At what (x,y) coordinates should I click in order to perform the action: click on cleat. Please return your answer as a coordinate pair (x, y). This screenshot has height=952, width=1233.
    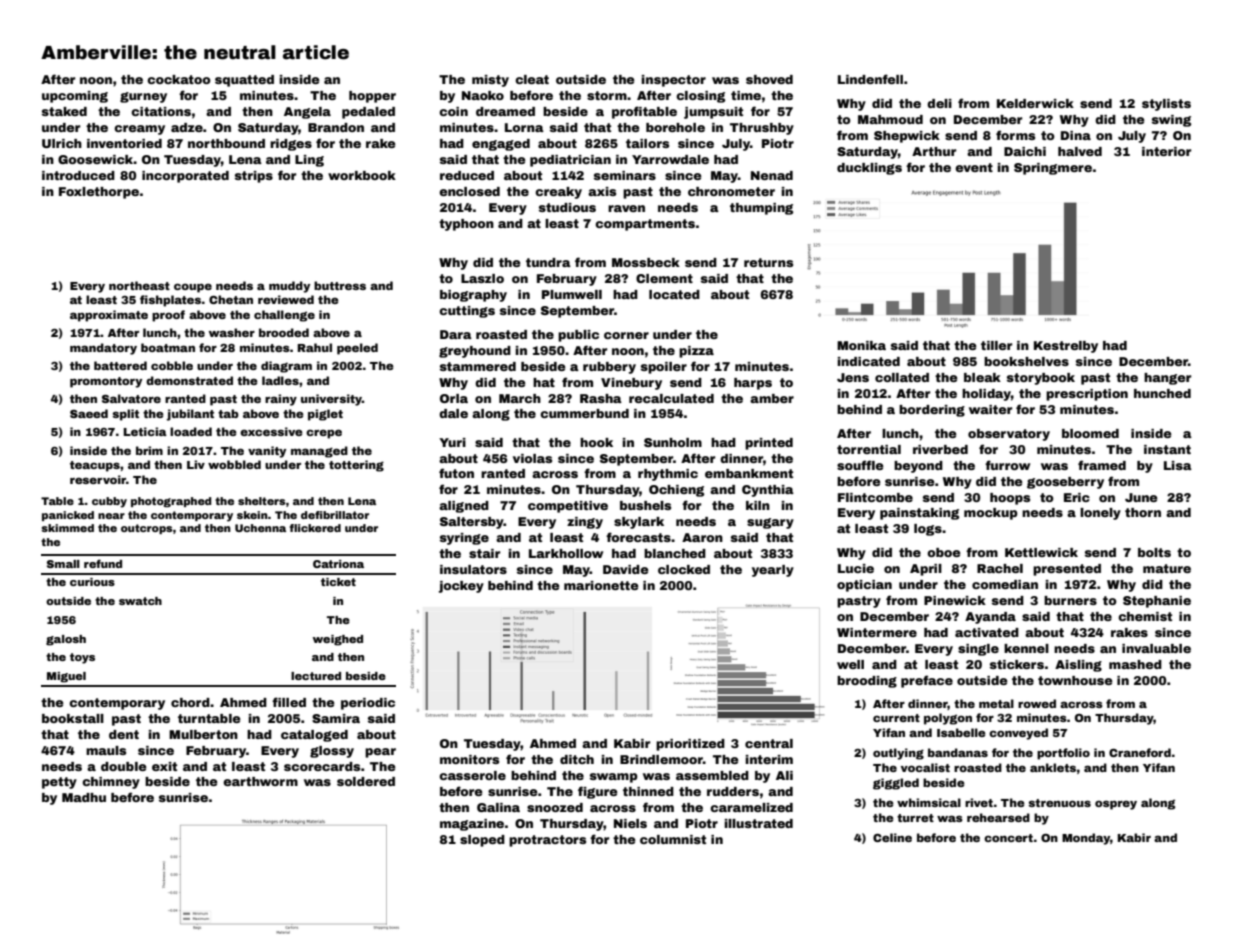
    Looking at the image, I should click on (532, 79).
